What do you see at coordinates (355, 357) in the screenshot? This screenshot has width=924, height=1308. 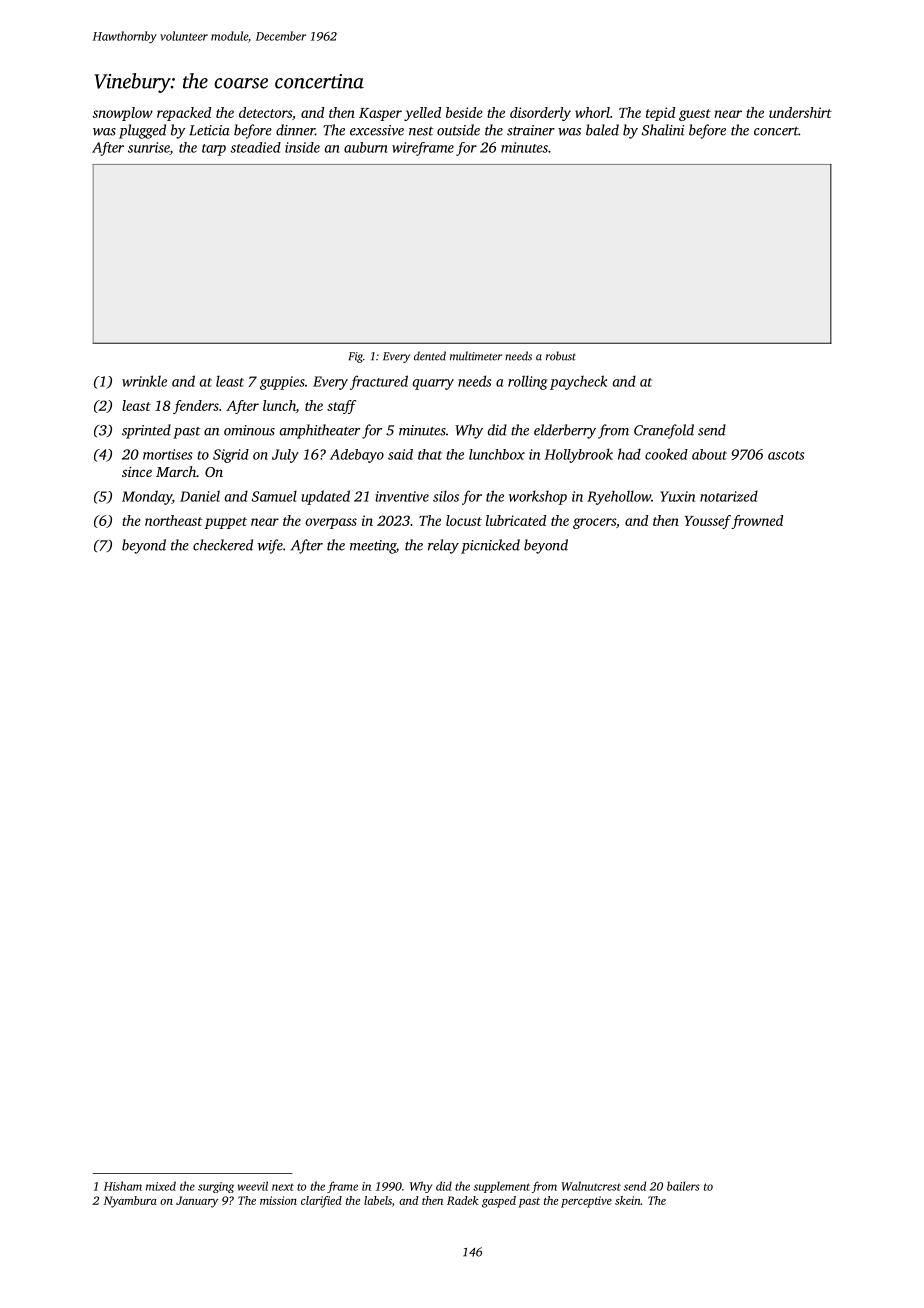 I see `Fig` at bounding box center [355, 357].
